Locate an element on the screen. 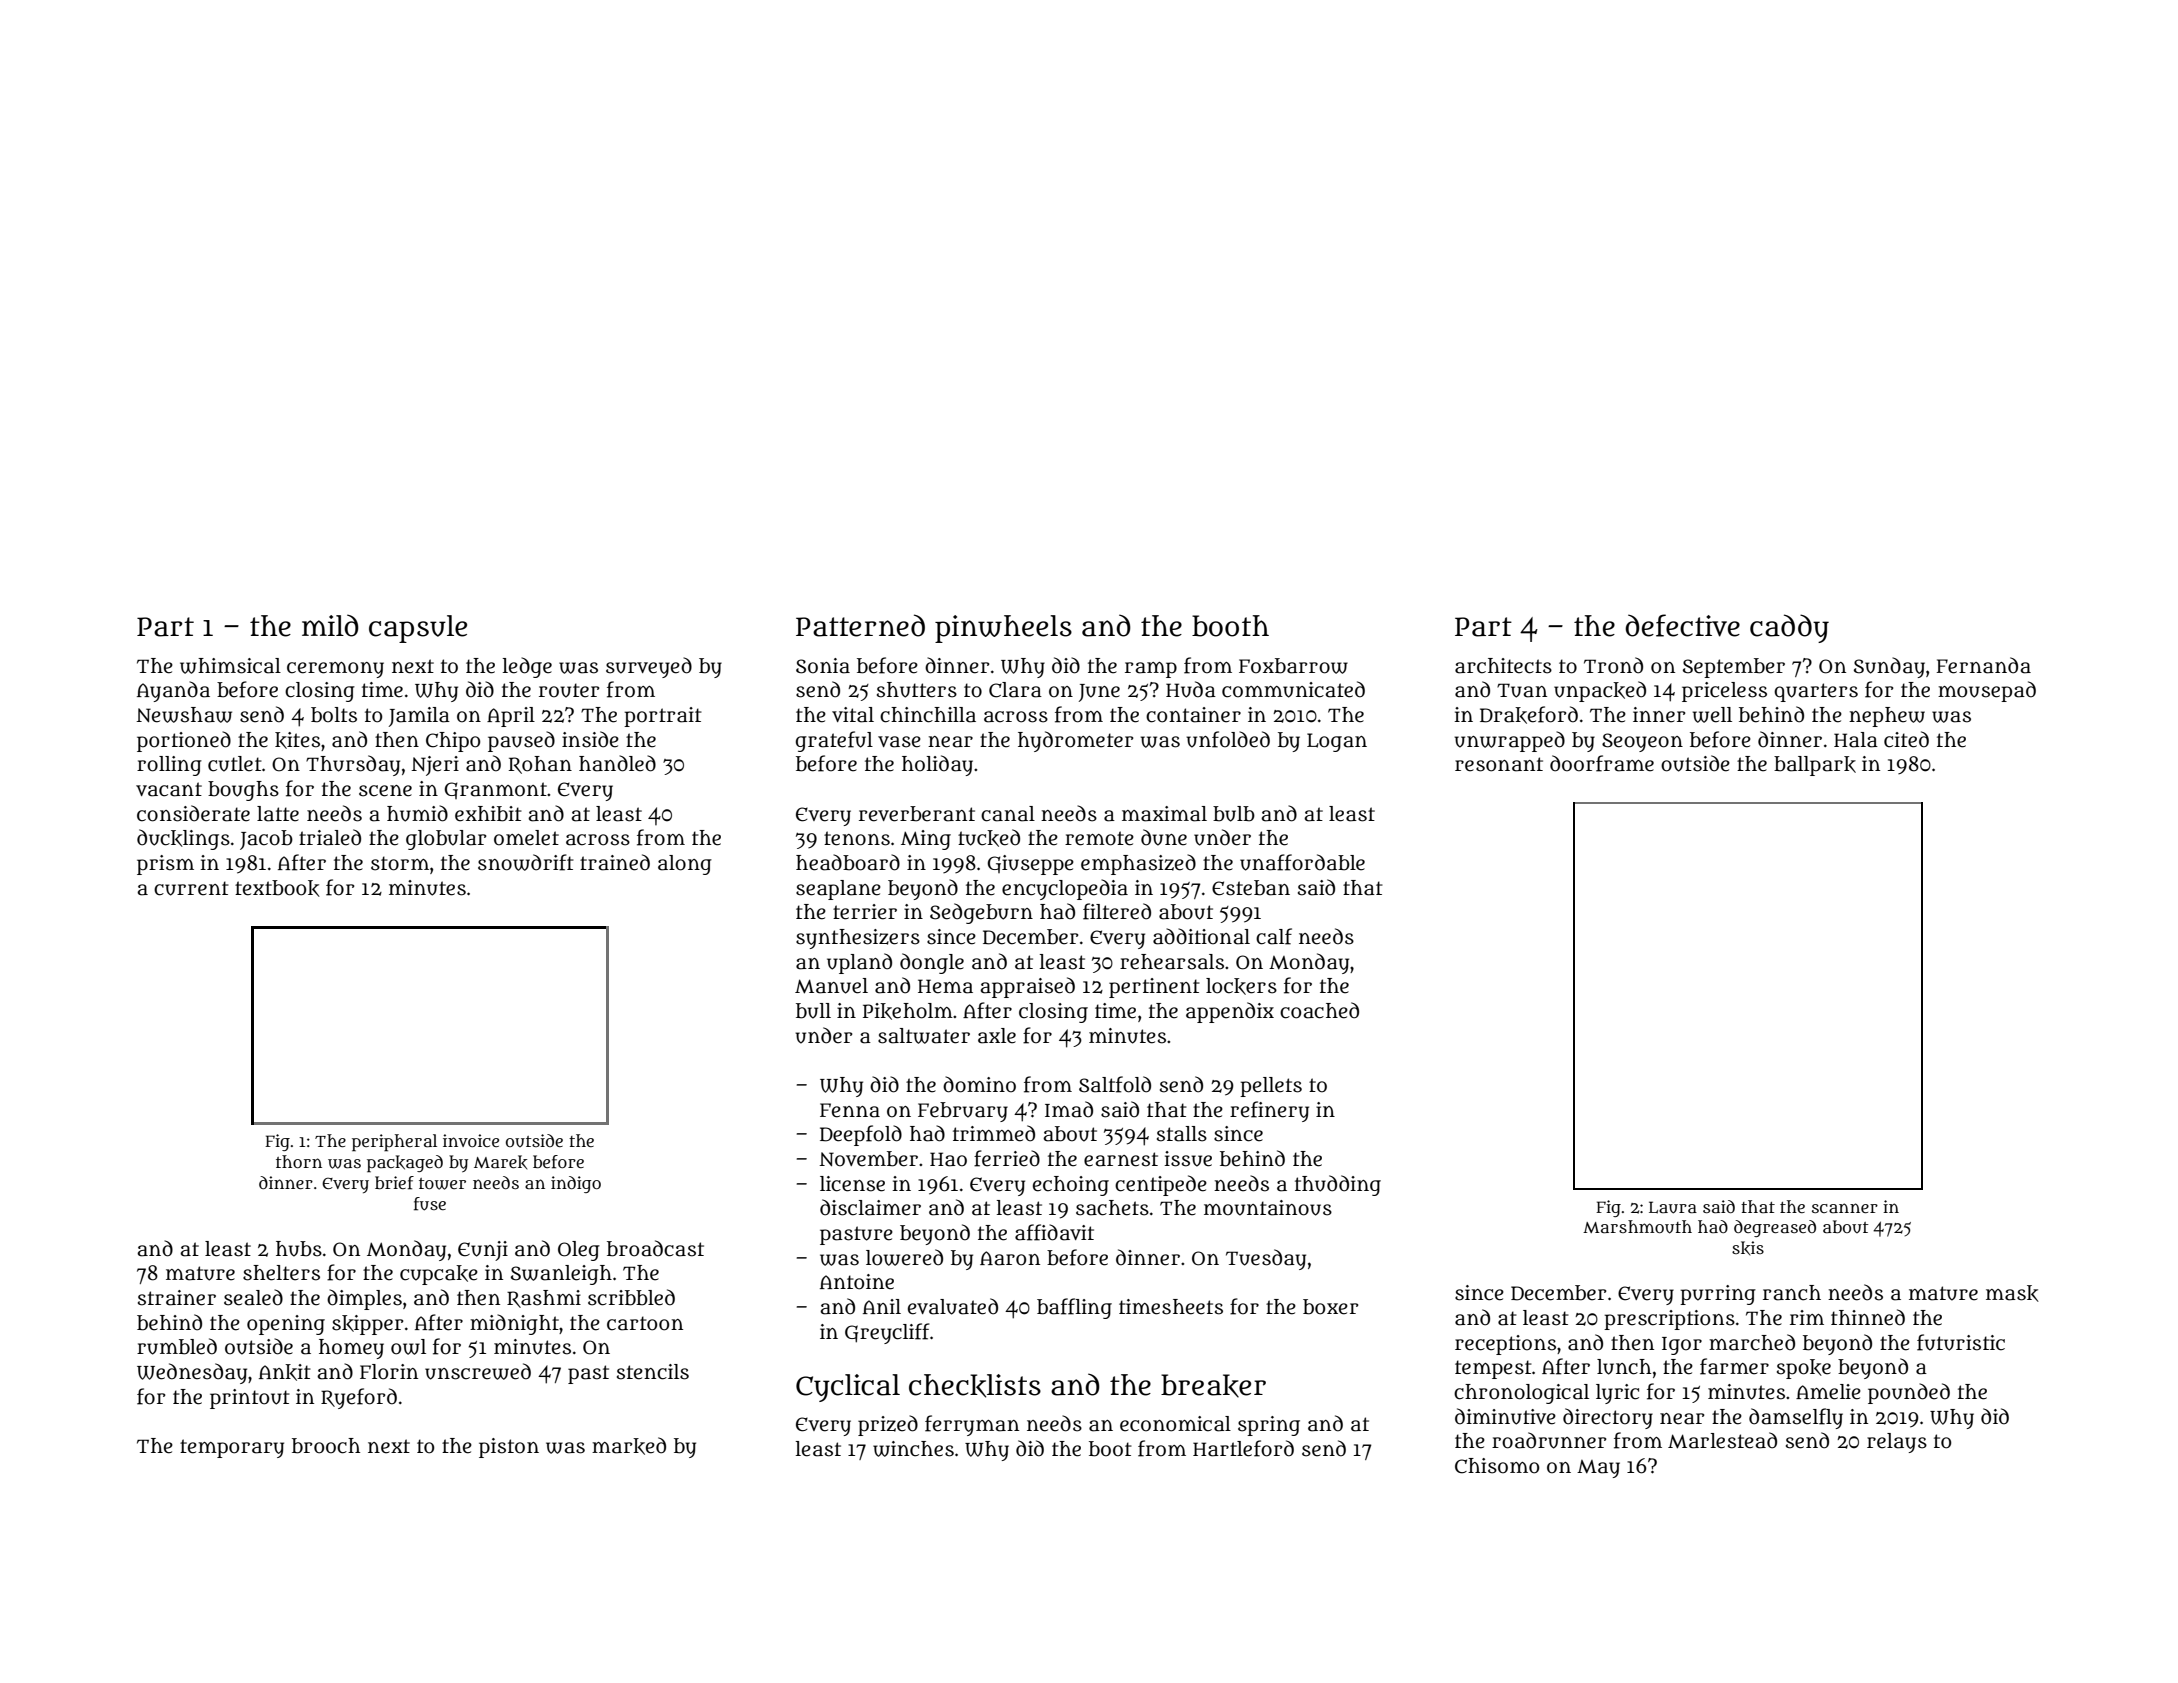 The width and height of the screenshot is (2178, 1683). filtered is located at coordinates (1117, 911).
